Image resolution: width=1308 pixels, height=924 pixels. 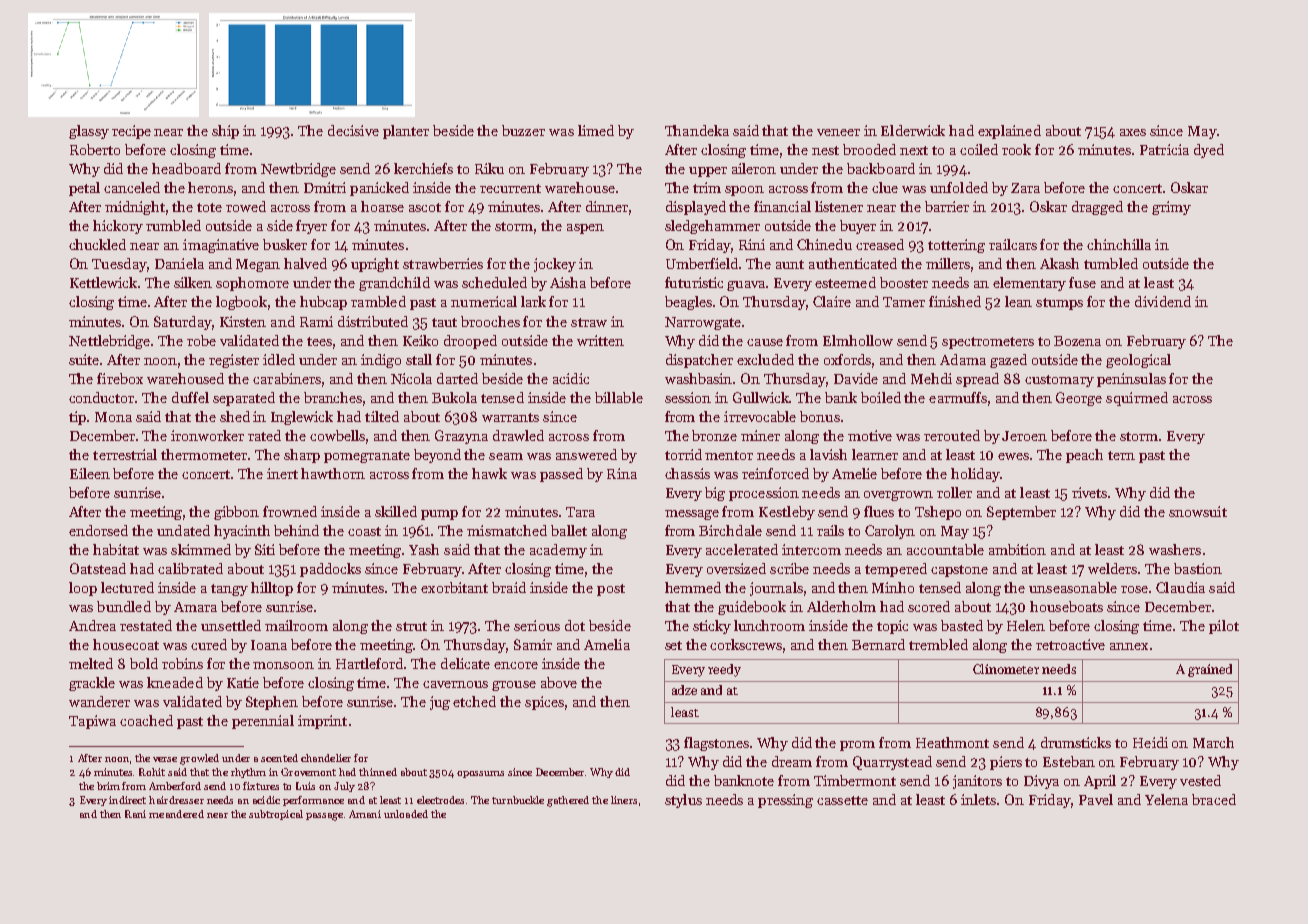 I want to click on register, so click(x=234, y=361).
